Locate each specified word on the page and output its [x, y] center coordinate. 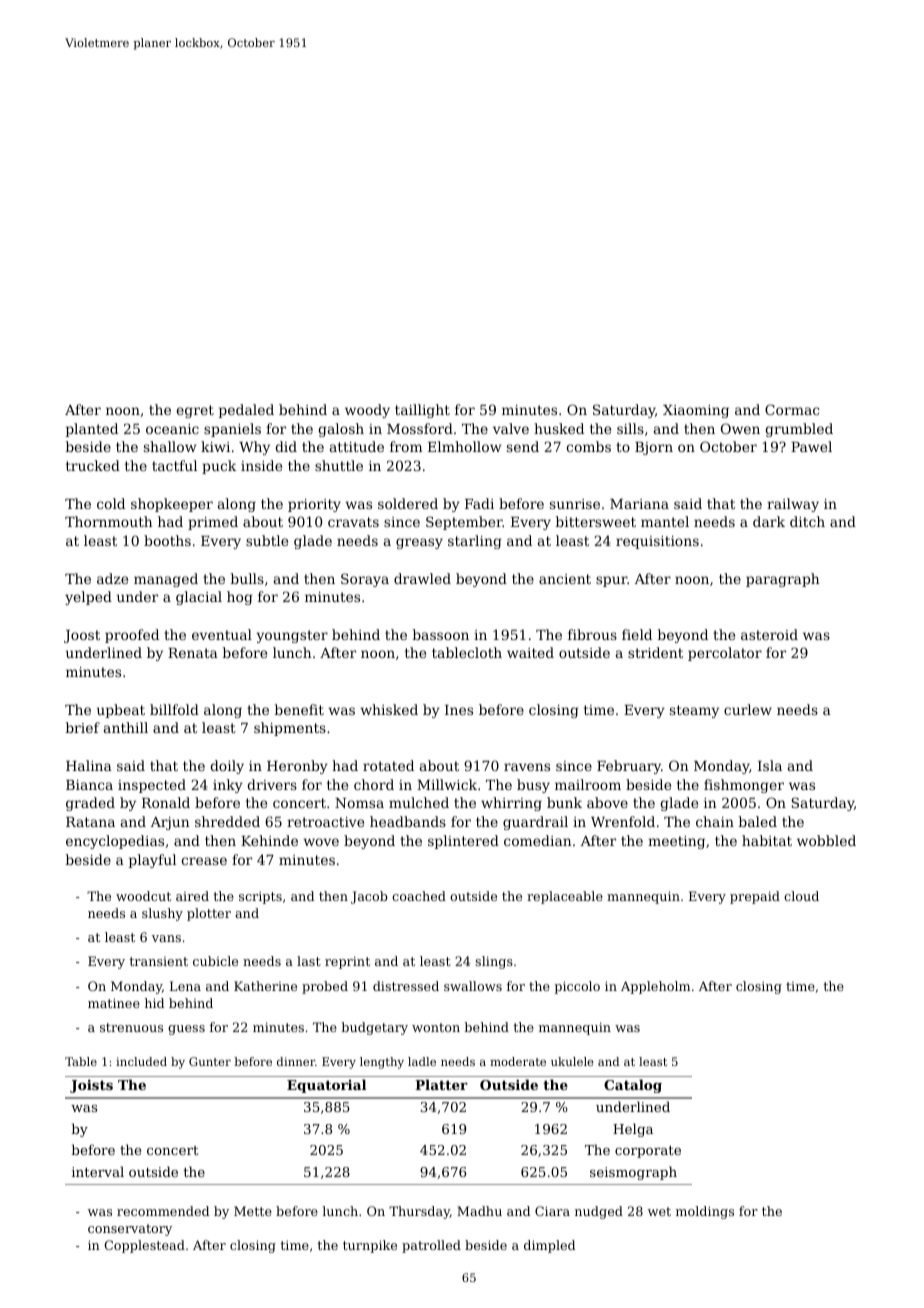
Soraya [365, 580]
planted [92, 430]
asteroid [769, 634]
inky [228, 786]
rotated [388, 765]
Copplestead [144, 1246]
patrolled [431, 1246]
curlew [748, 709]
